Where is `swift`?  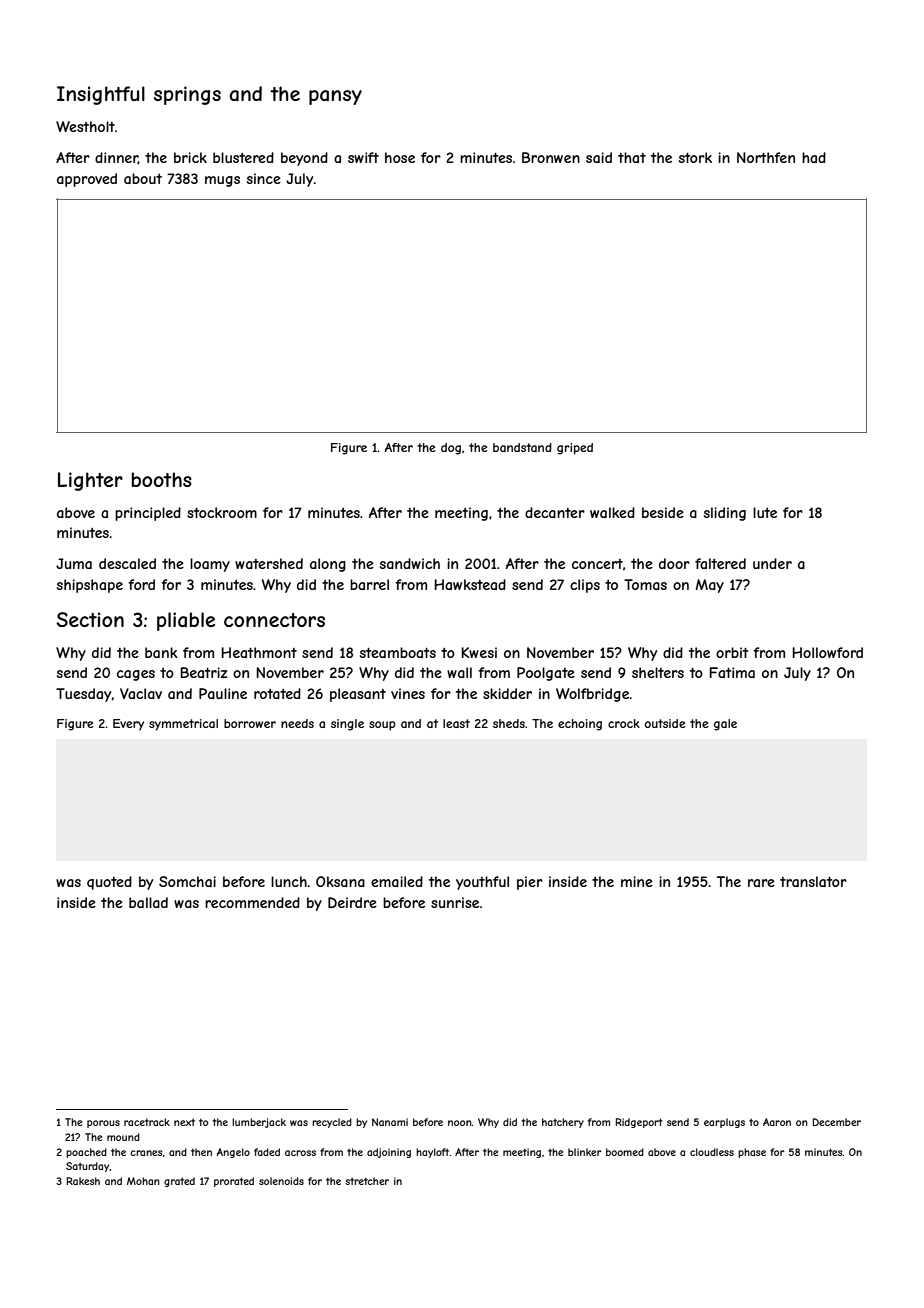
swift is located at coordinates (363, 157).
